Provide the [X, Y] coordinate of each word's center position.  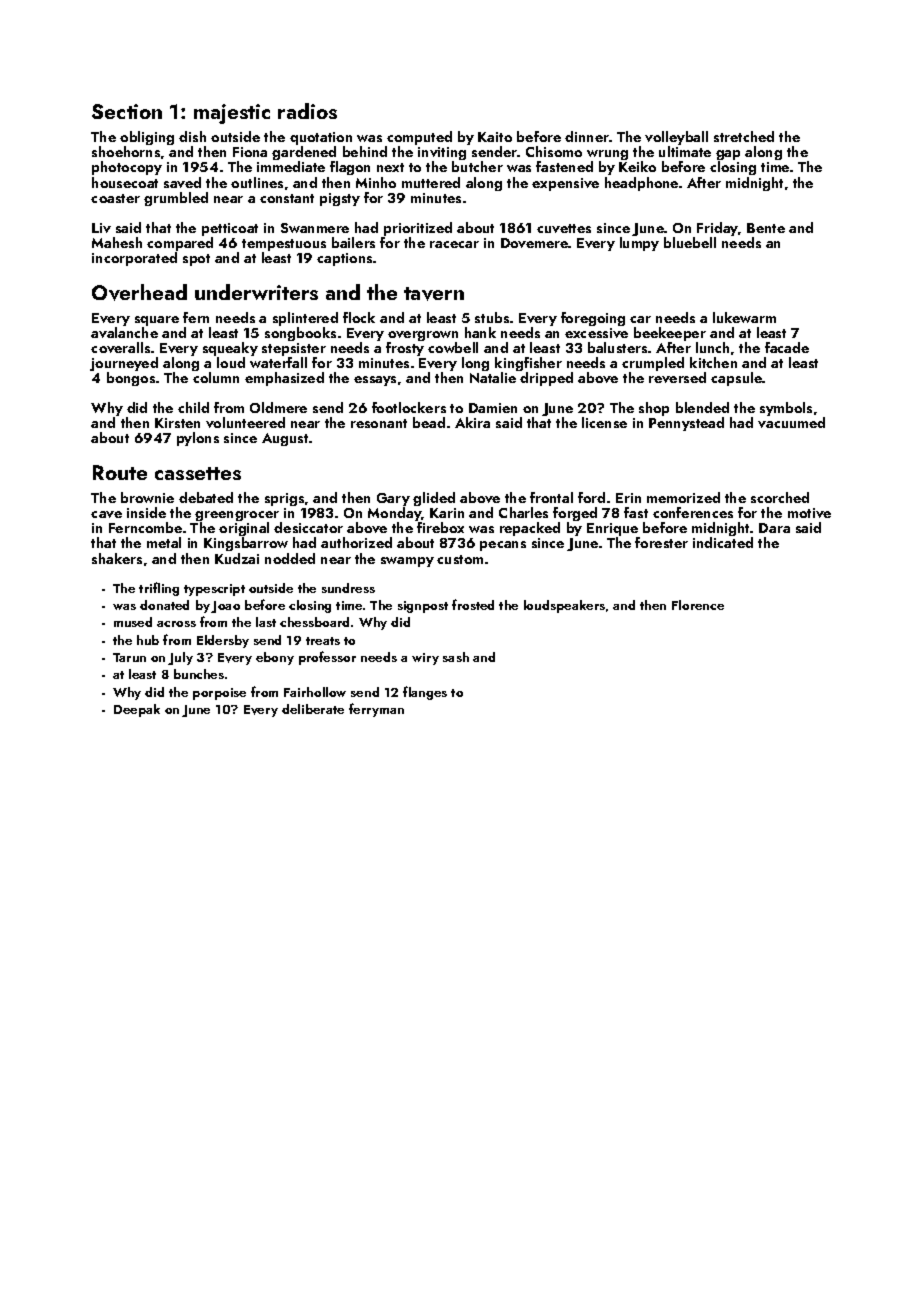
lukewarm [744, 317]
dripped [546, 379]
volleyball [676, 138]
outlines [257, 182]
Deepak [137, 710]
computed [419, 138]
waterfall [278, 362]
